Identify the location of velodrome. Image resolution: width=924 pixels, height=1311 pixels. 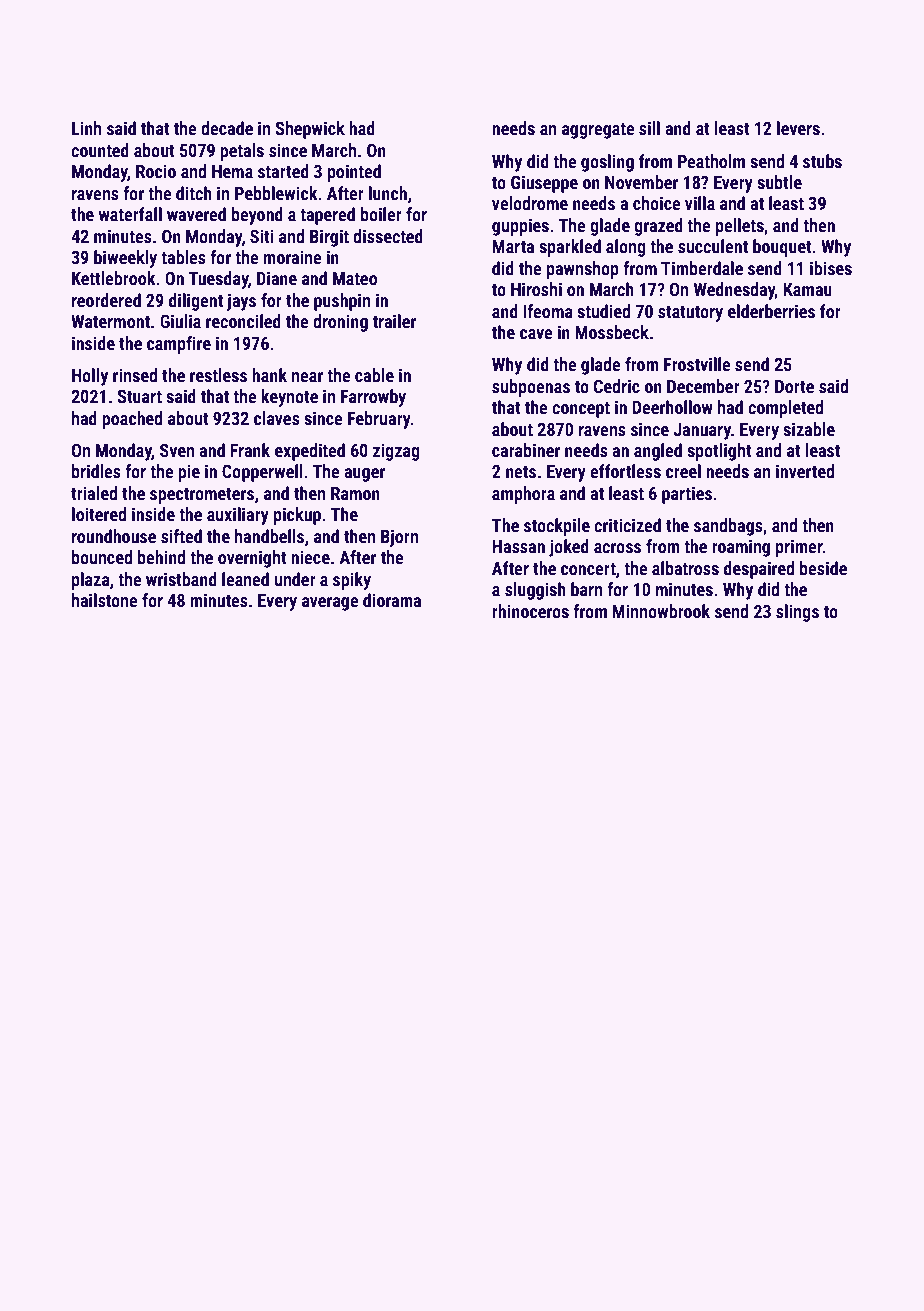
(530, 203).
